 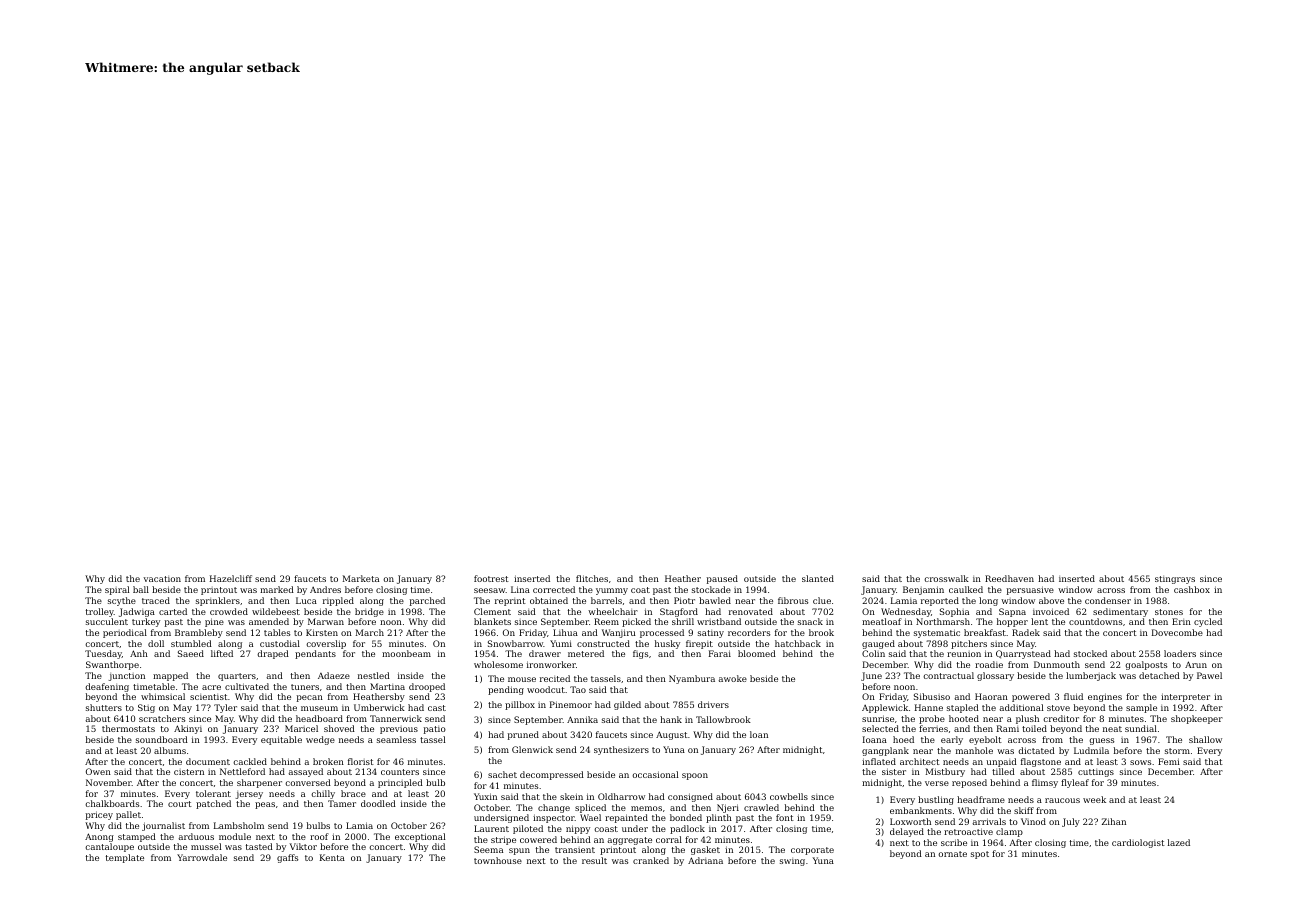 I want to click on paused, so click(x=722, y=579).
